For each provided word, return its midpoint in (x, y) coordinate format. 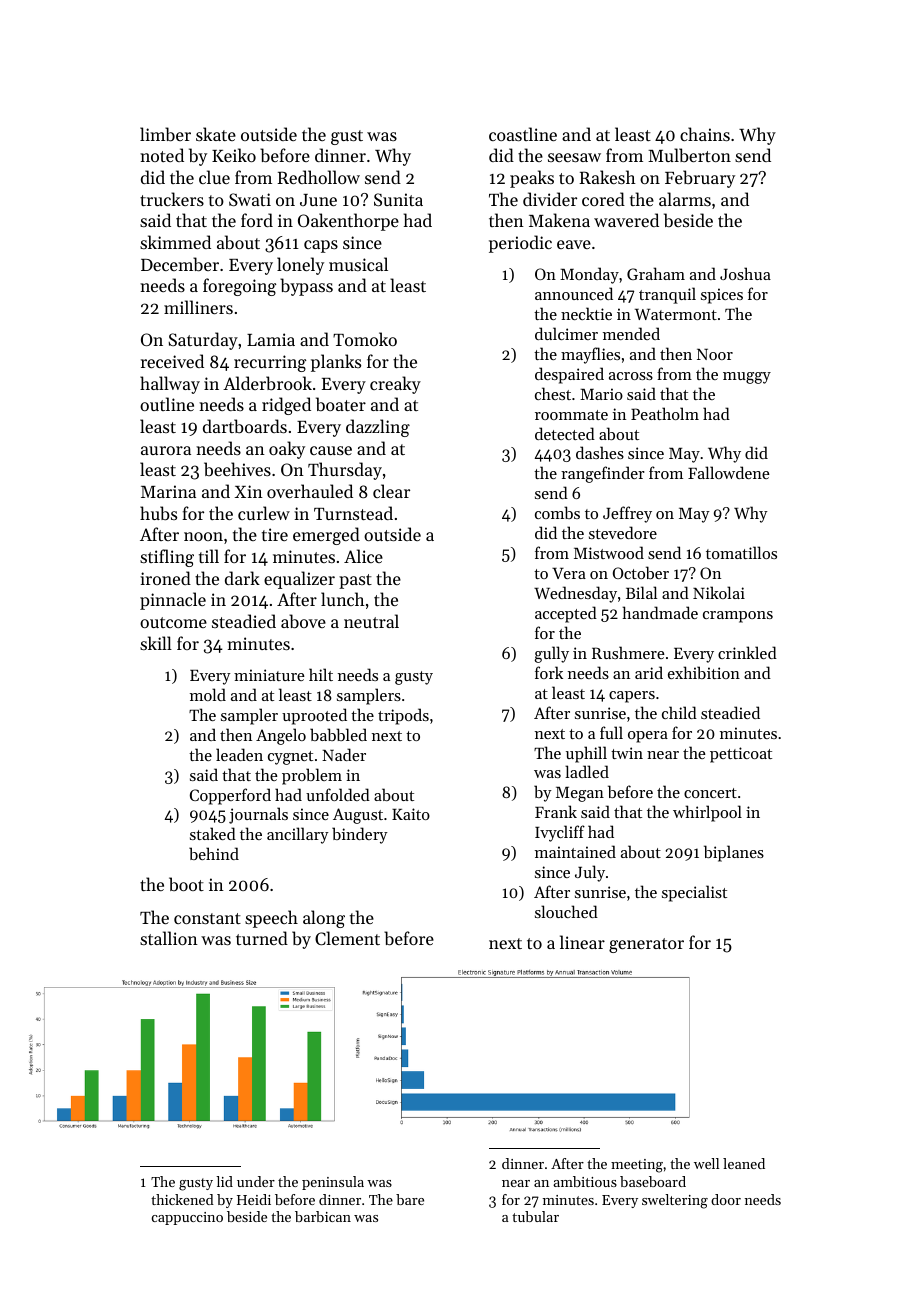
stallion (169, 938)
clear (391, 491)
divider (550, 199)
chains (705, 134)
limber (165, 134)
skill (156, 643)
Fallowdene (729, 472)
